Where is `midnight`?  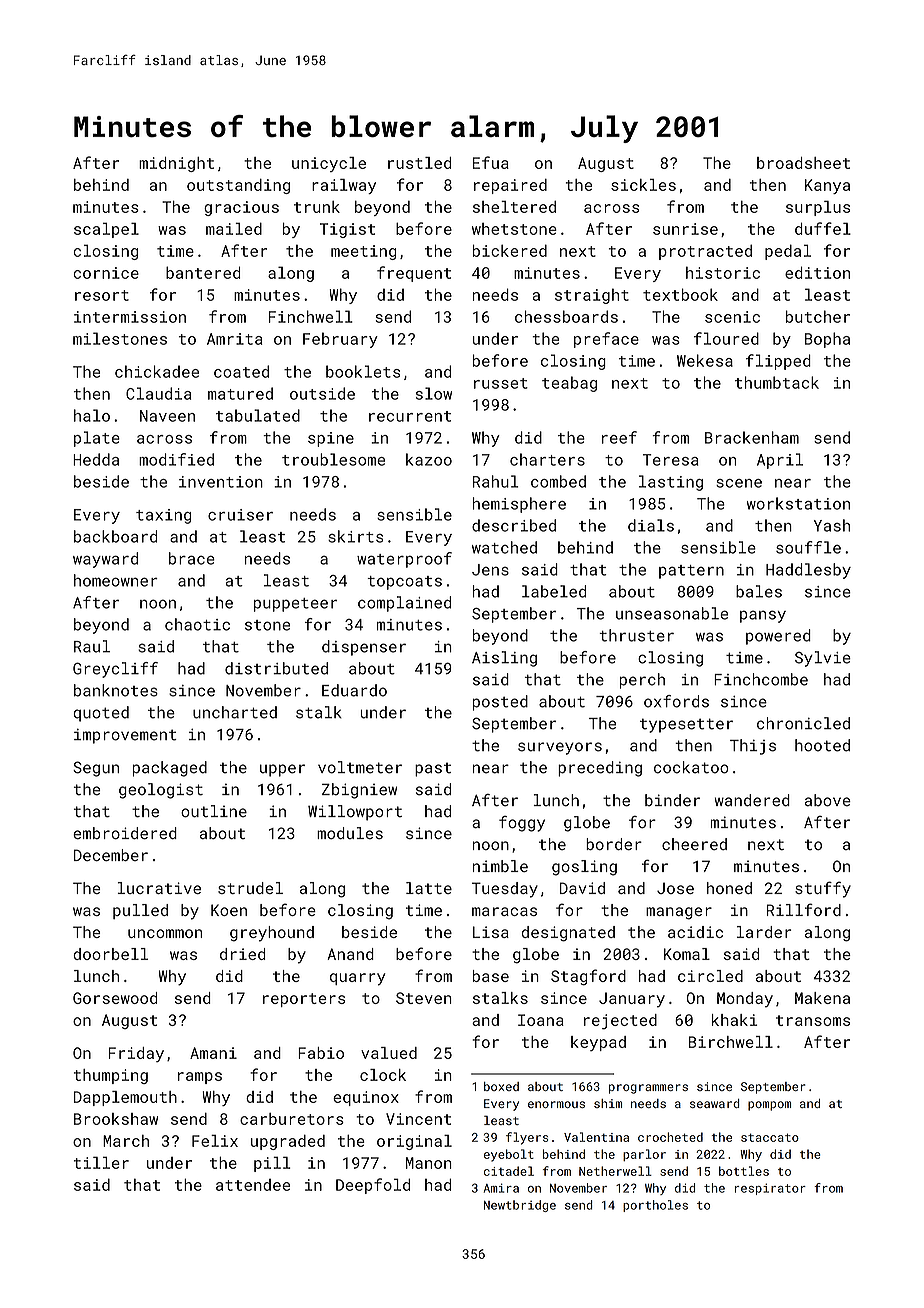
midnight is located at coordinates (176, 164).
